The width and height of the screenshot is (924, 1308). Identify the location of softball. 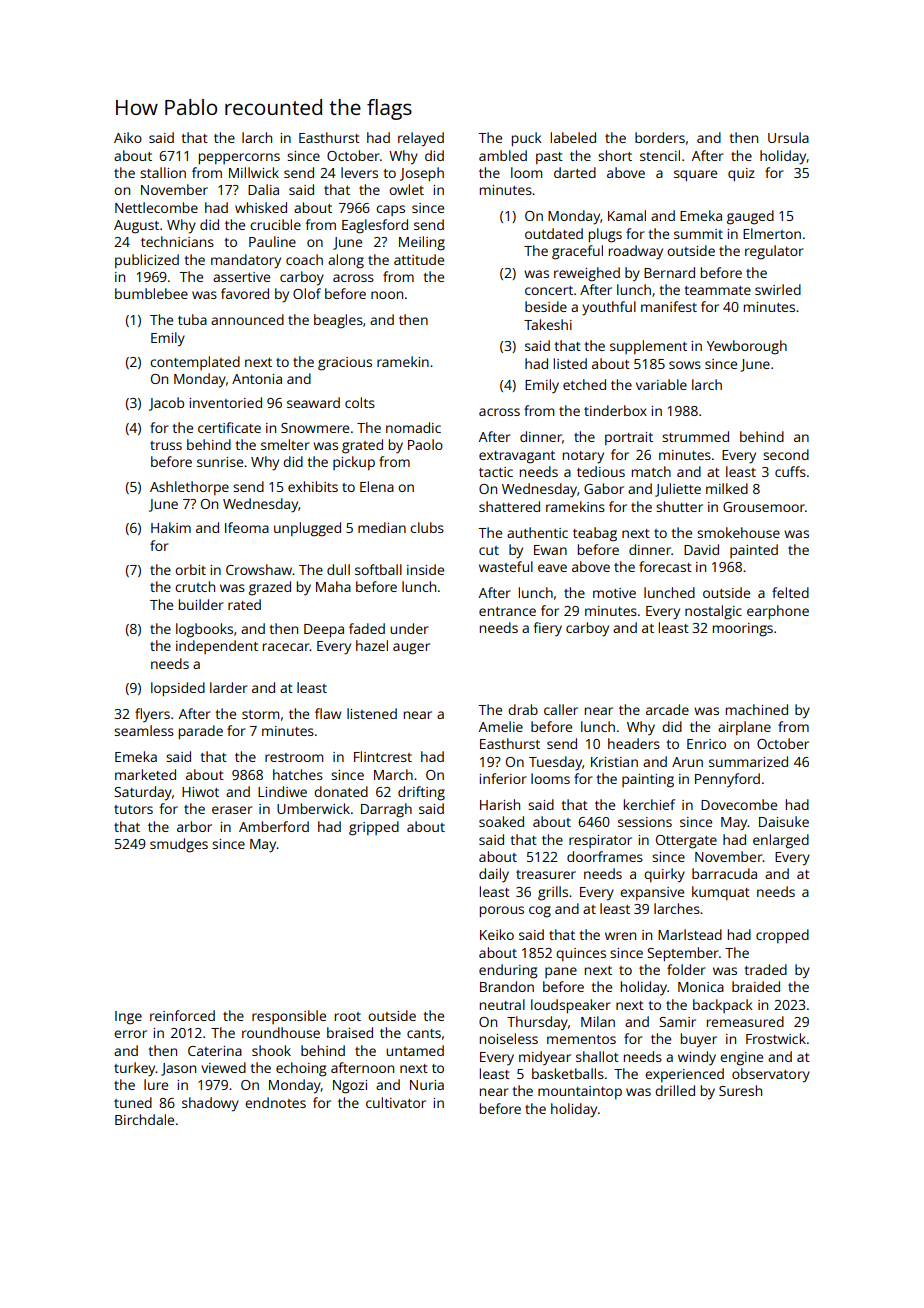
(378, 569).
